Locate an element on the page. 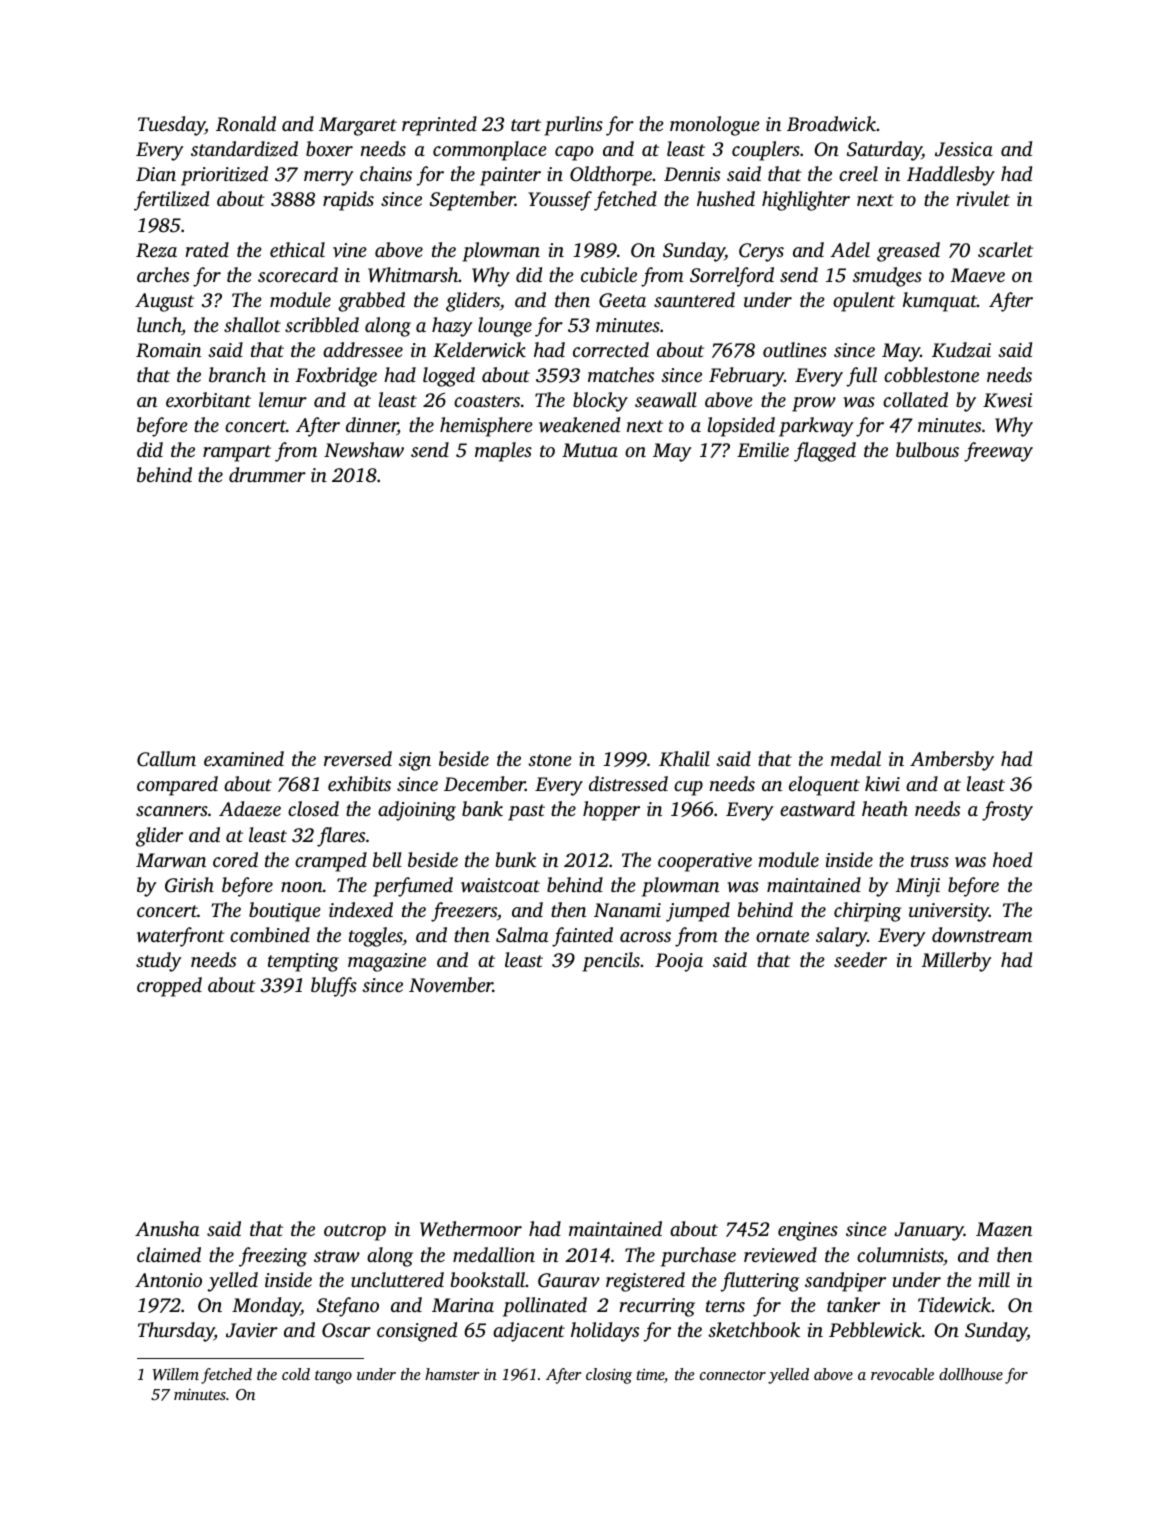 This image has height=1513, width=1169. Broadwick is located at coordinates (831, 123).
